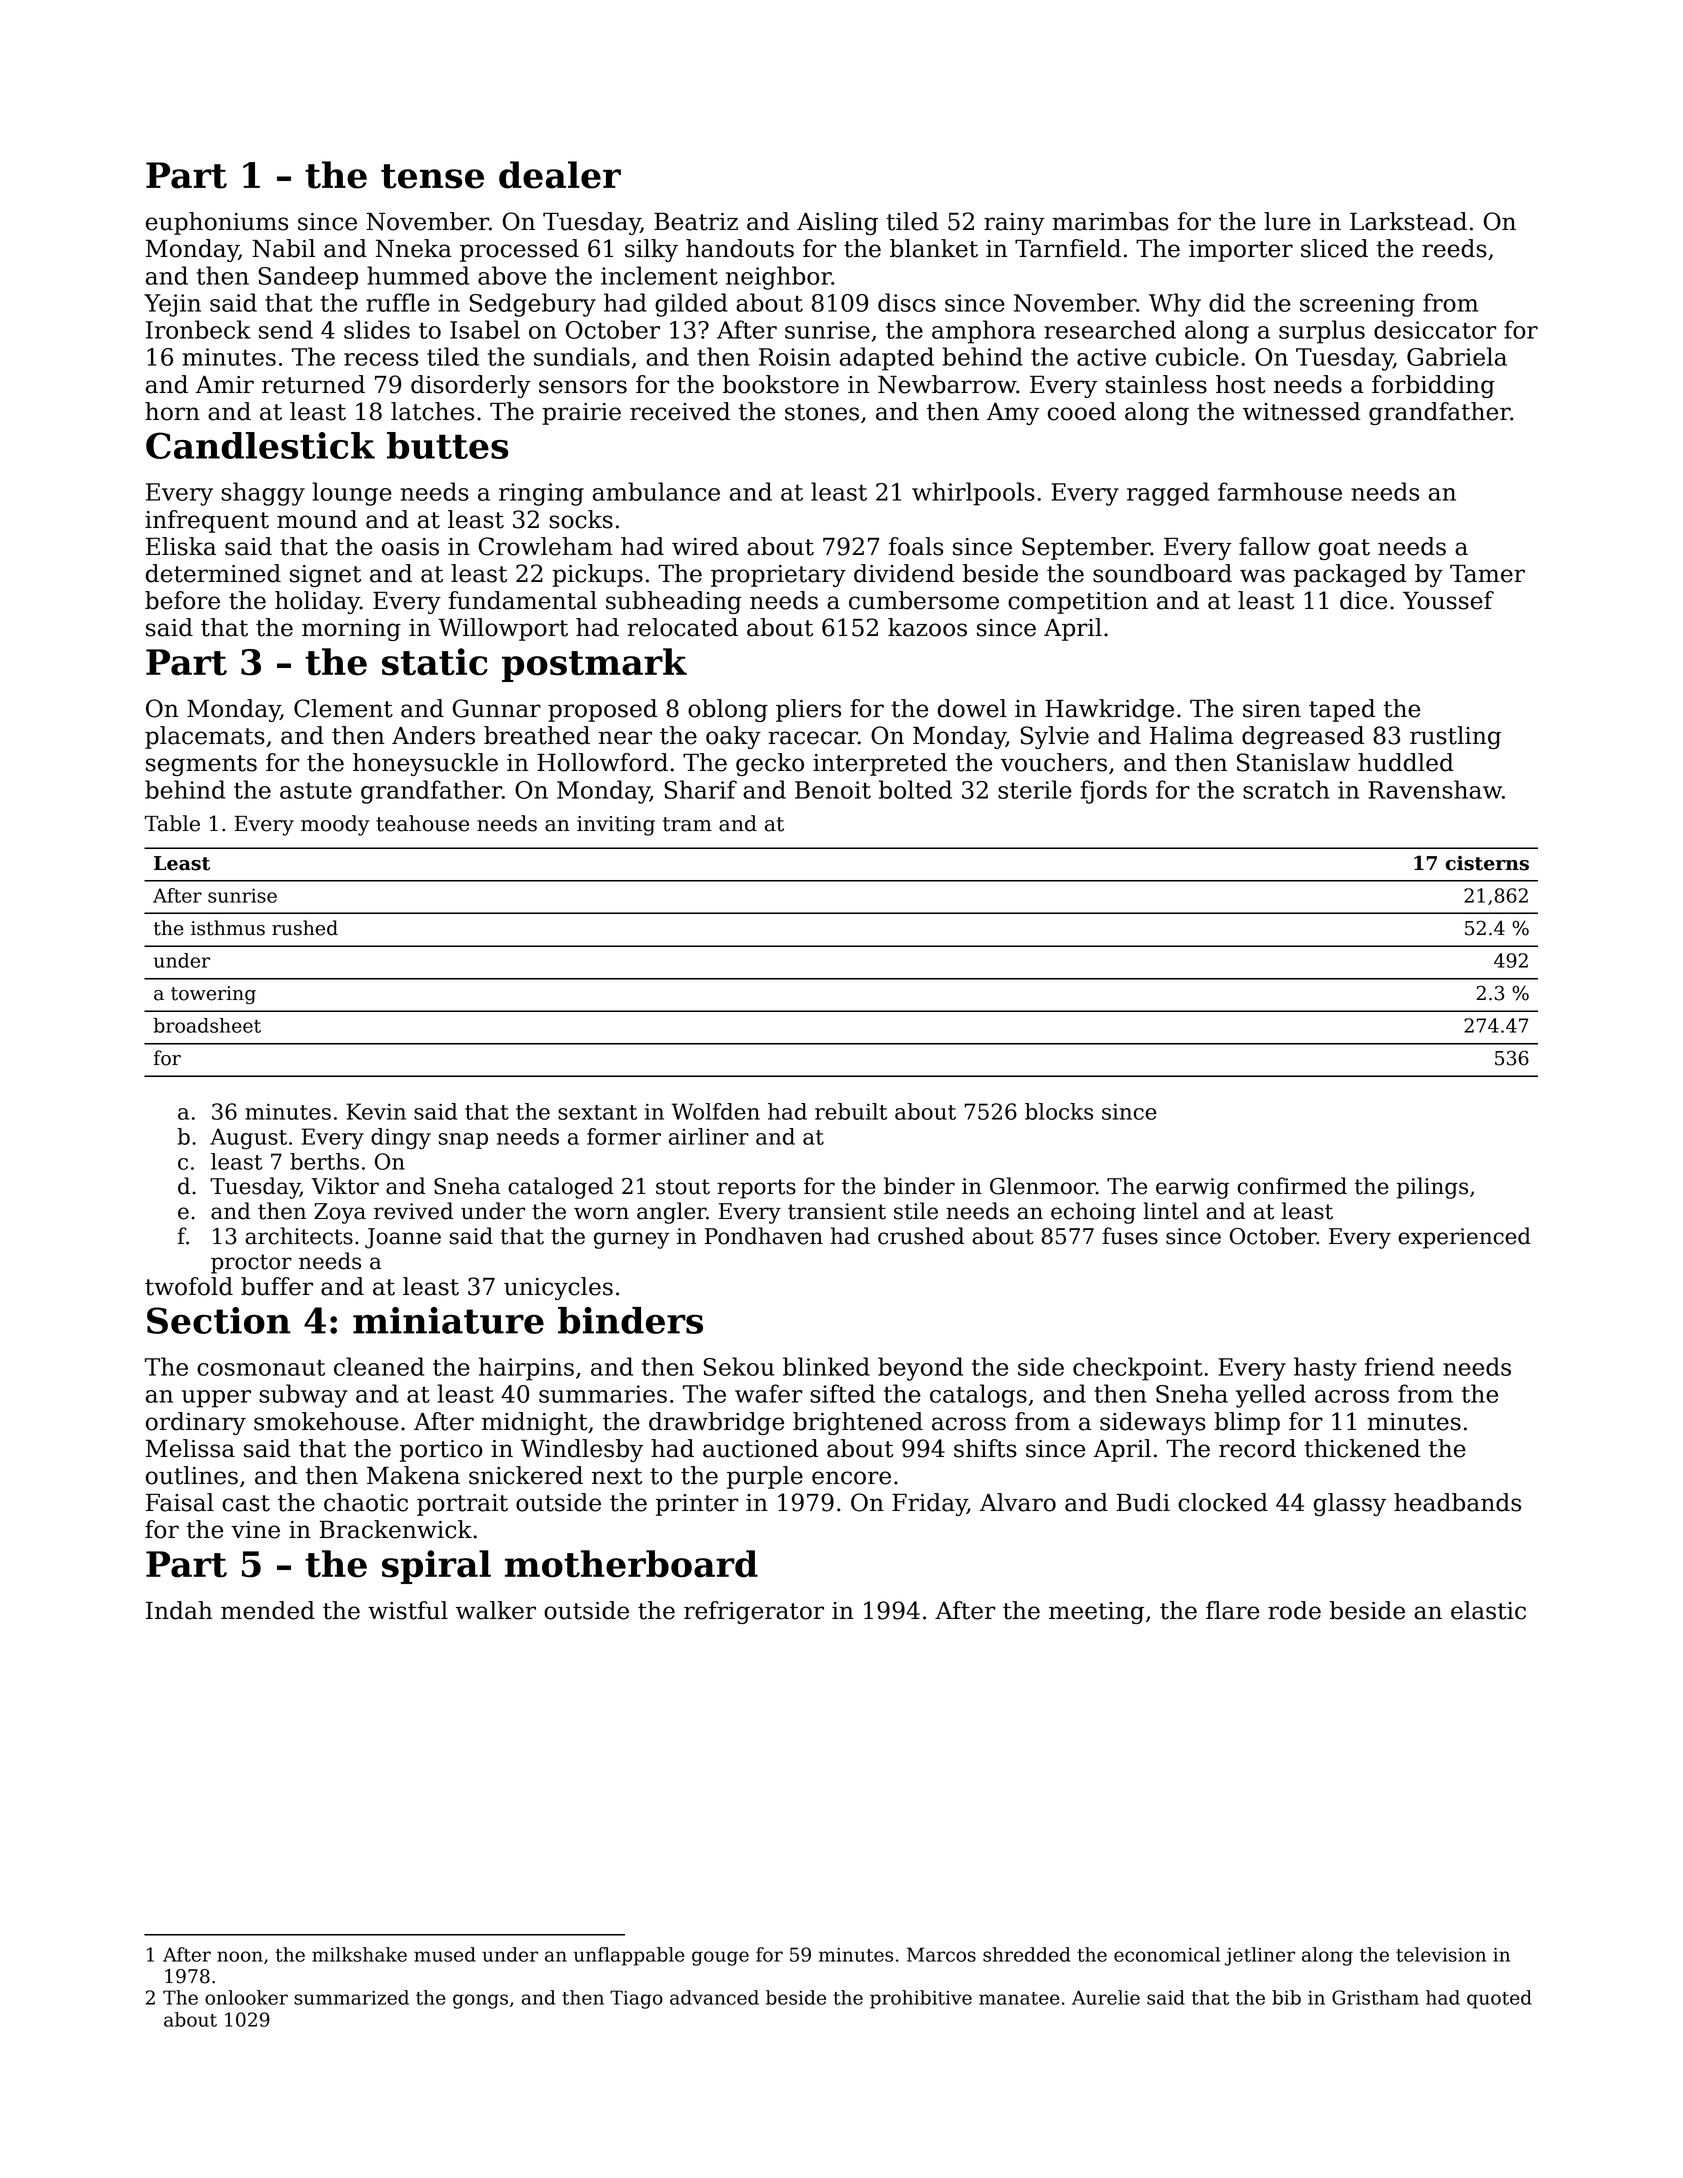  I want to click on marimbas, so click(1110, 221).
